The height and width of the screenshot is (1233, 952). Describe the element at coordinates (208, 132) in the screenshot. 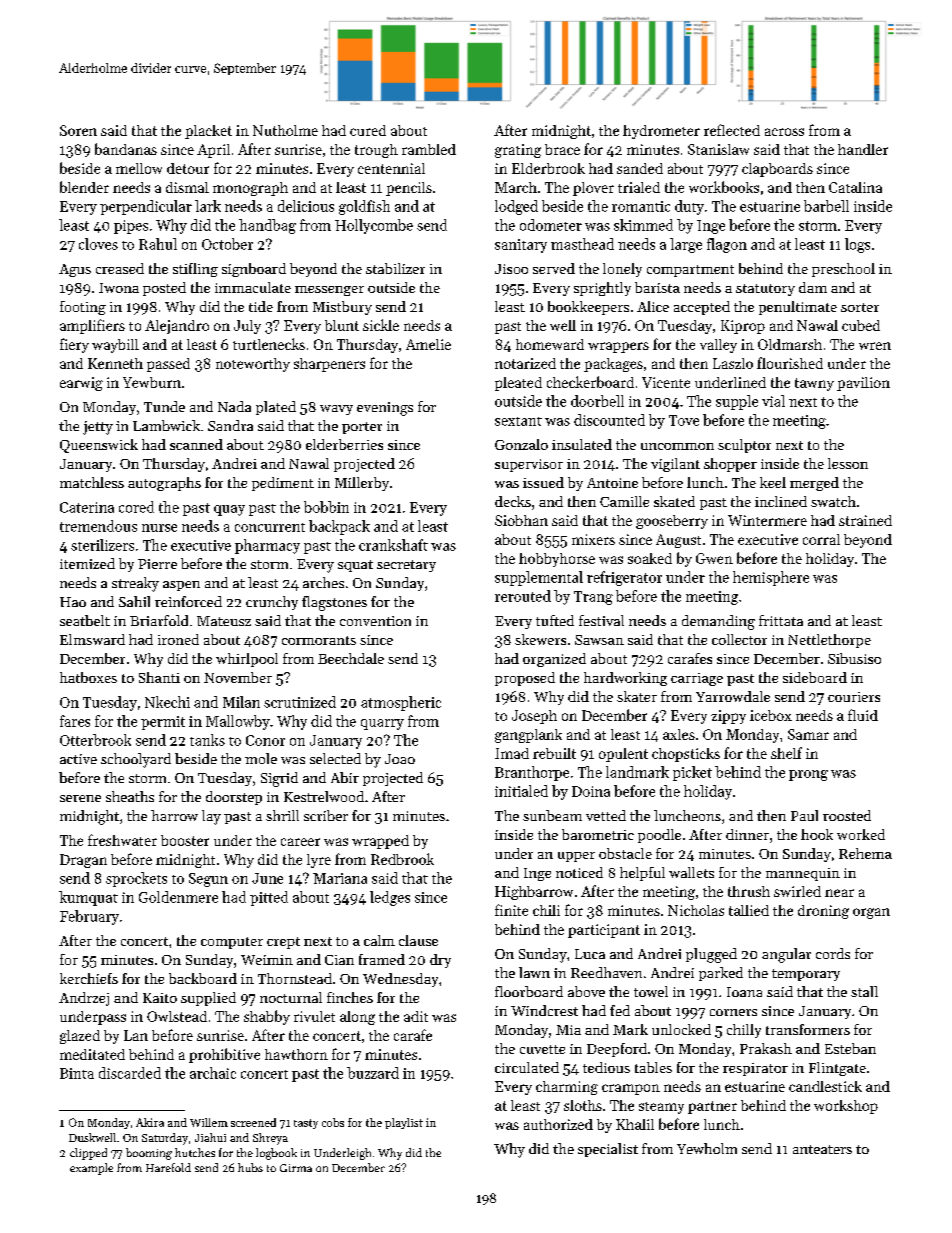

I see `placket` at that location.
